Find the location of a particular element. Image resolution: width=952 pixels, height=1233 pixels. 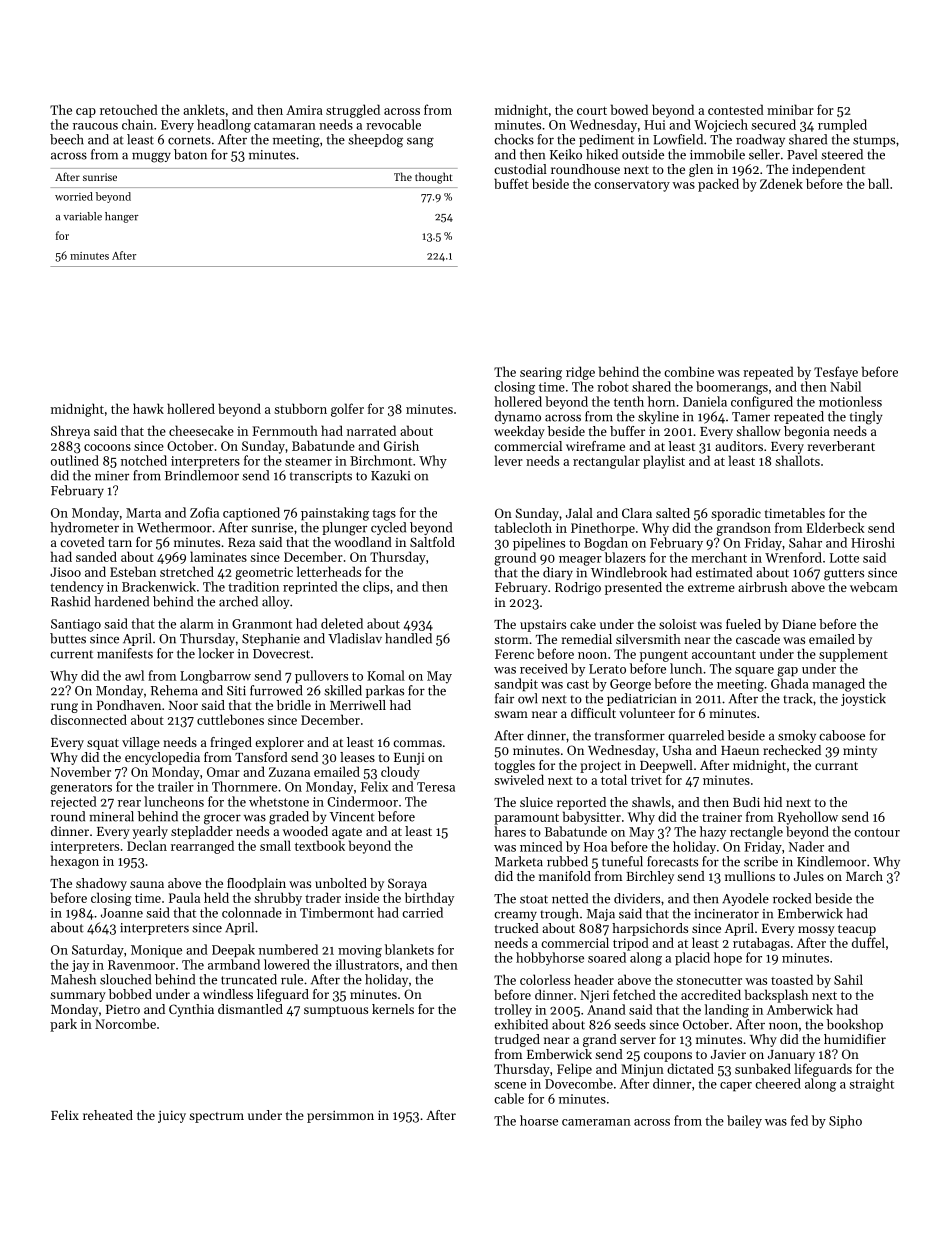

minibar is located at coordinates (790, 109).
